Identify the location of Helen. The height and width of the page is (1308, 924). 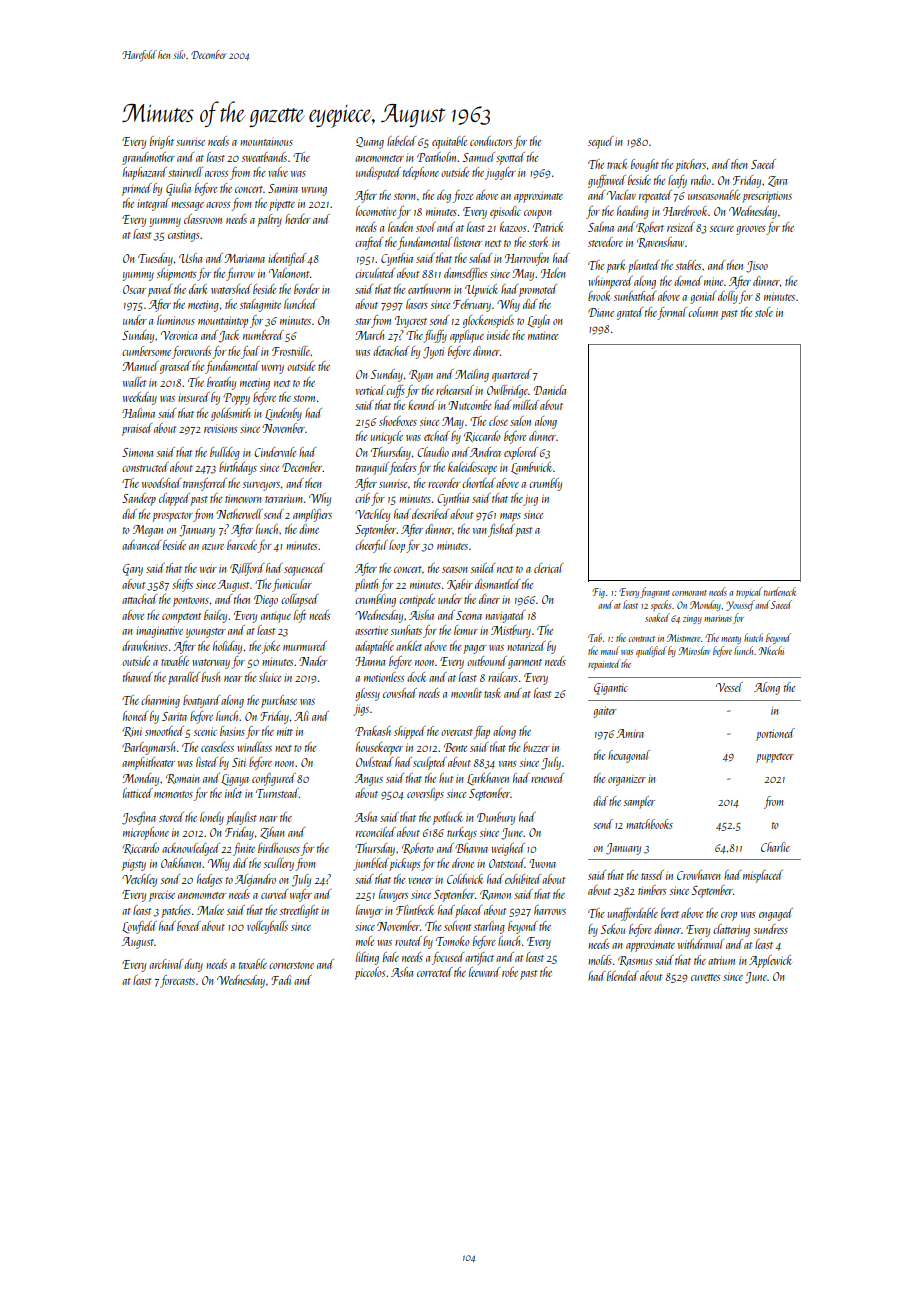
(553, 273).
